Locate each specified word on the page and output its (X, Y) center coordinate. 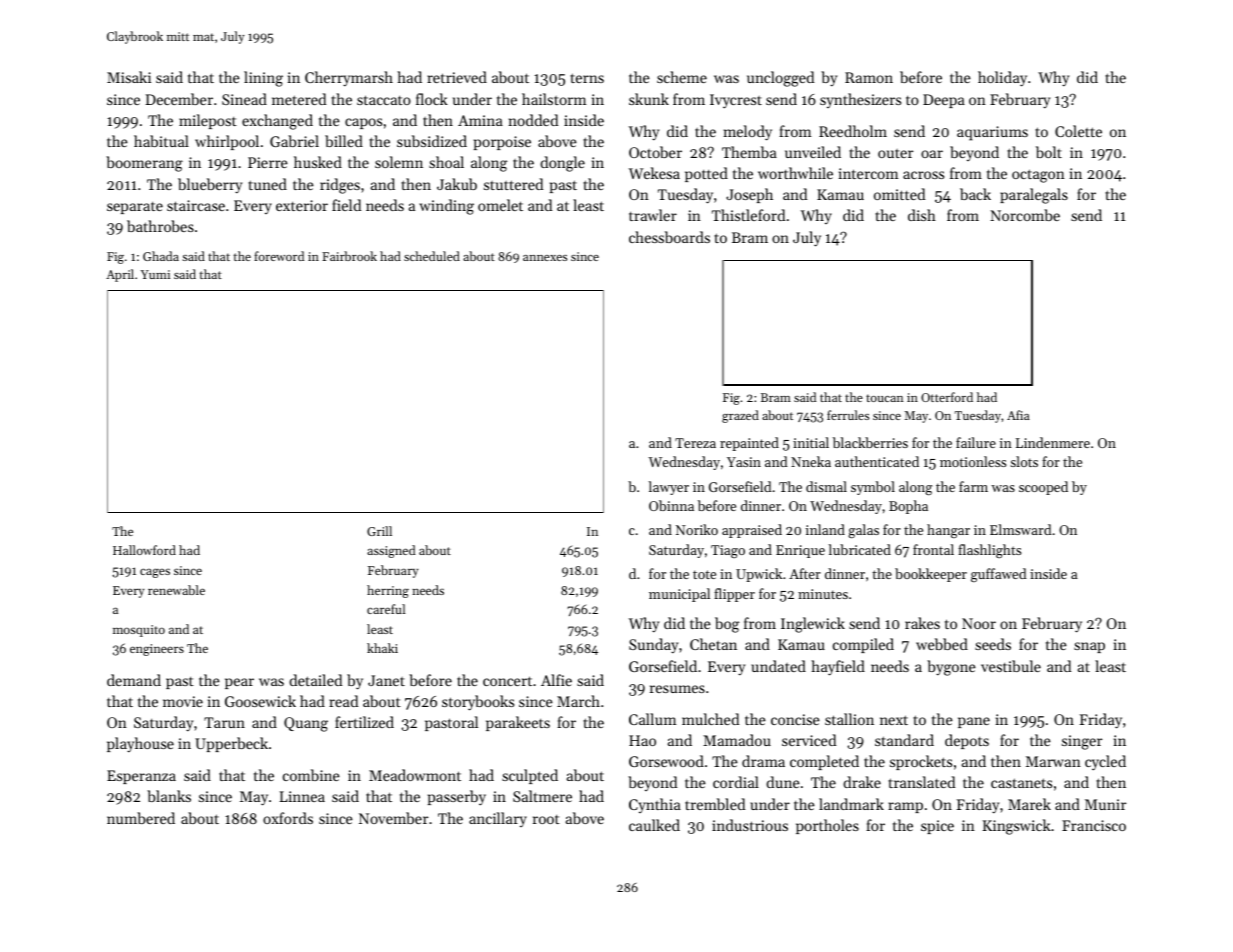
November (393, 818)
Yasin (744, 462)
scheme (682, 77)
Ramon (869, 77)
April (120, 275)
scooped (1043, 488)
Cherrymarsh (349, 78)
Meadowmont (415, 775)
